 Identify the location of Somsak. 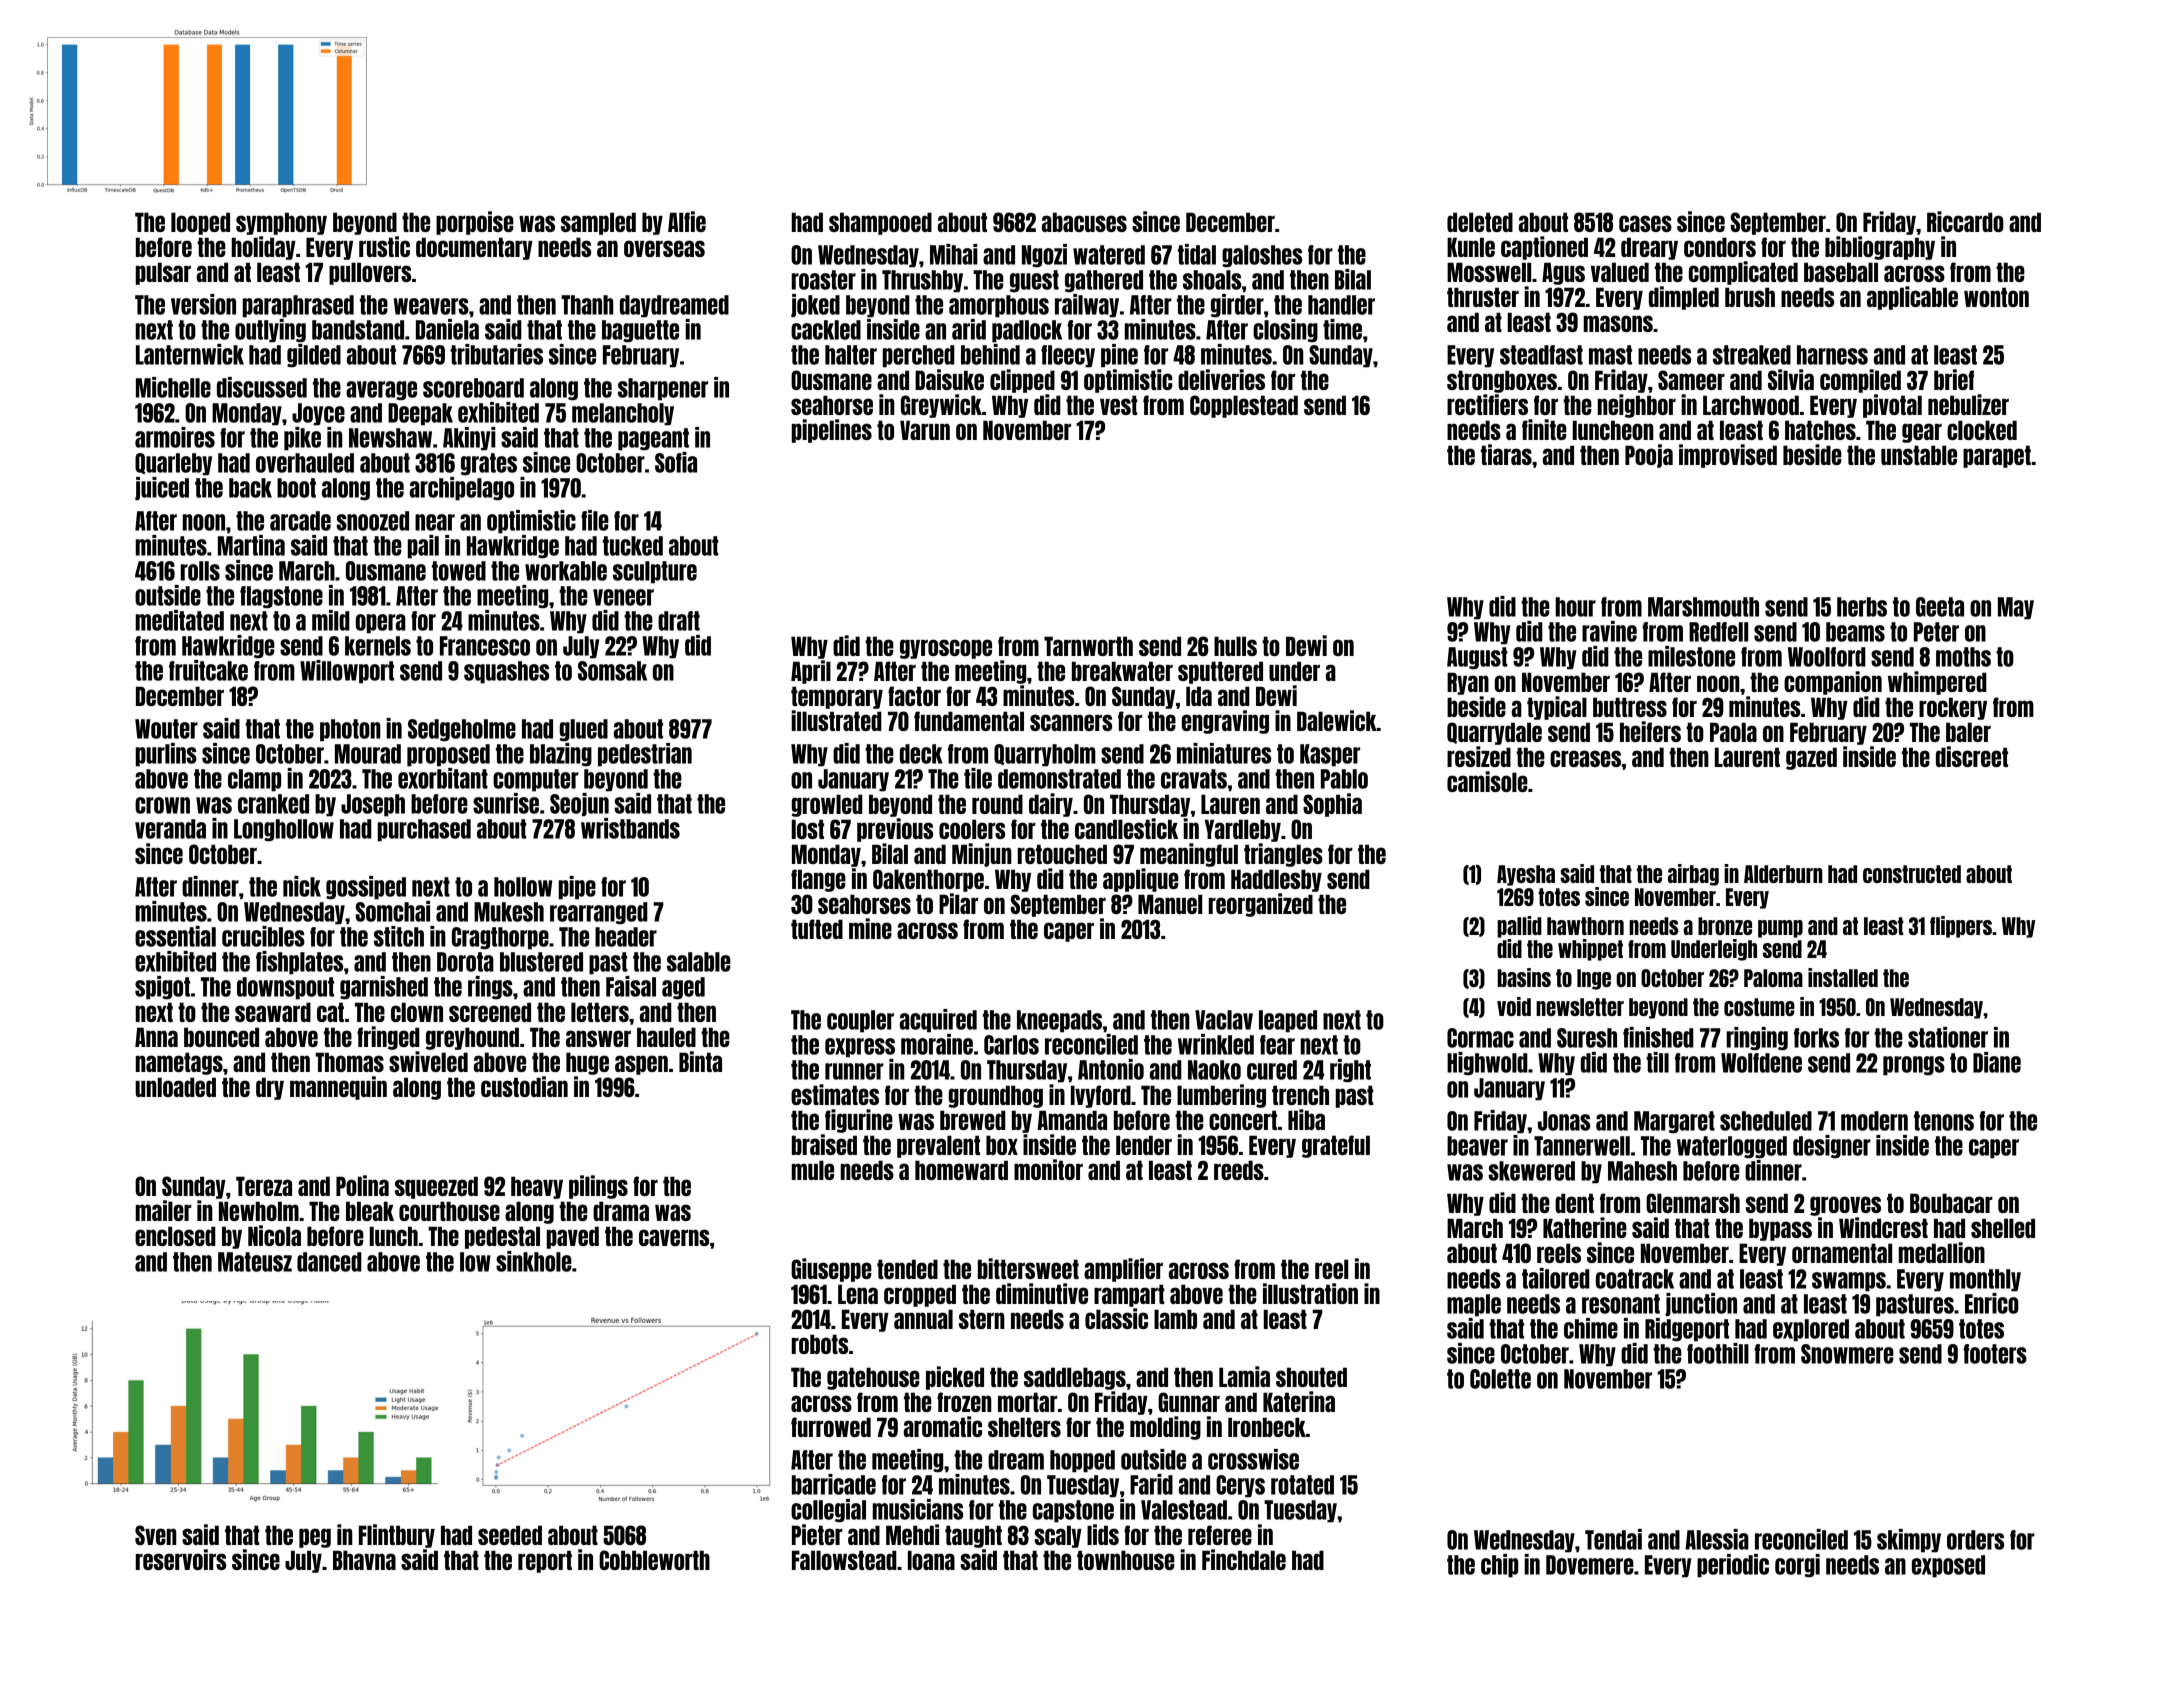
(612, 671).
